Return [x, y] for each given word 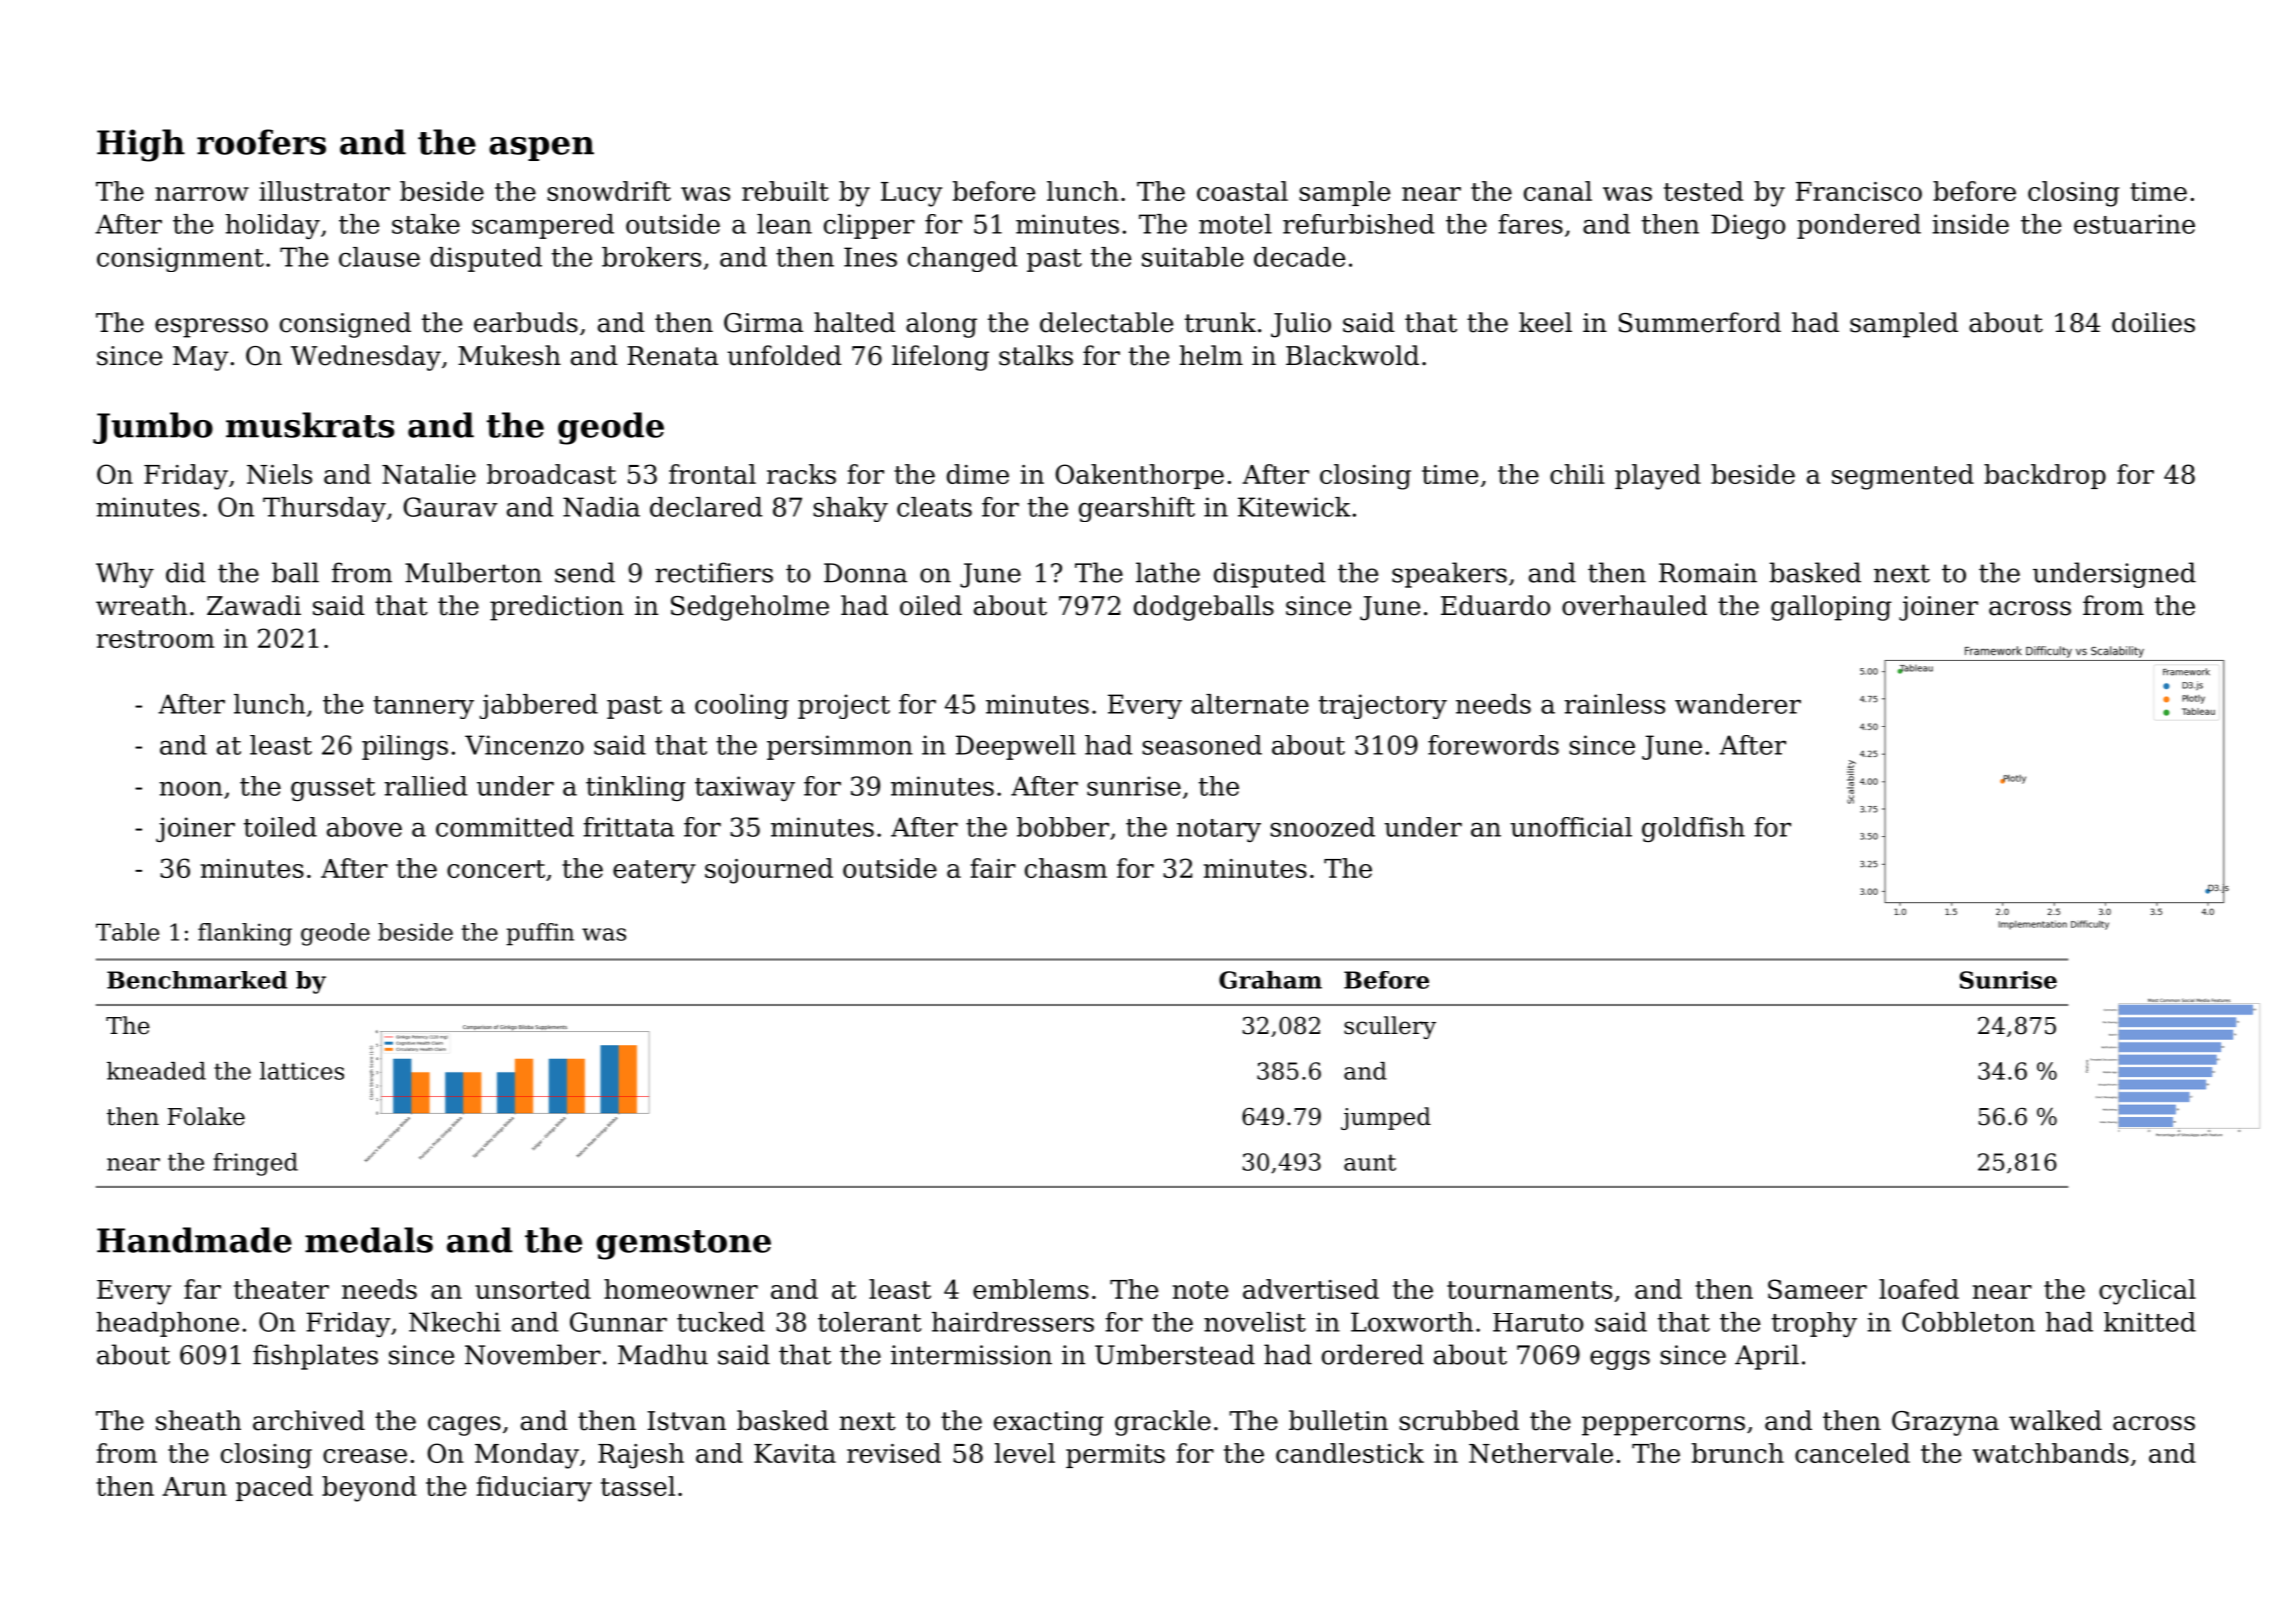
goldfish [1693, 829]
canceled [1852, 1453]
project [844, 706]
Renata [672, 356]
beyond [369, 1489]
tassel [638, 1486]
